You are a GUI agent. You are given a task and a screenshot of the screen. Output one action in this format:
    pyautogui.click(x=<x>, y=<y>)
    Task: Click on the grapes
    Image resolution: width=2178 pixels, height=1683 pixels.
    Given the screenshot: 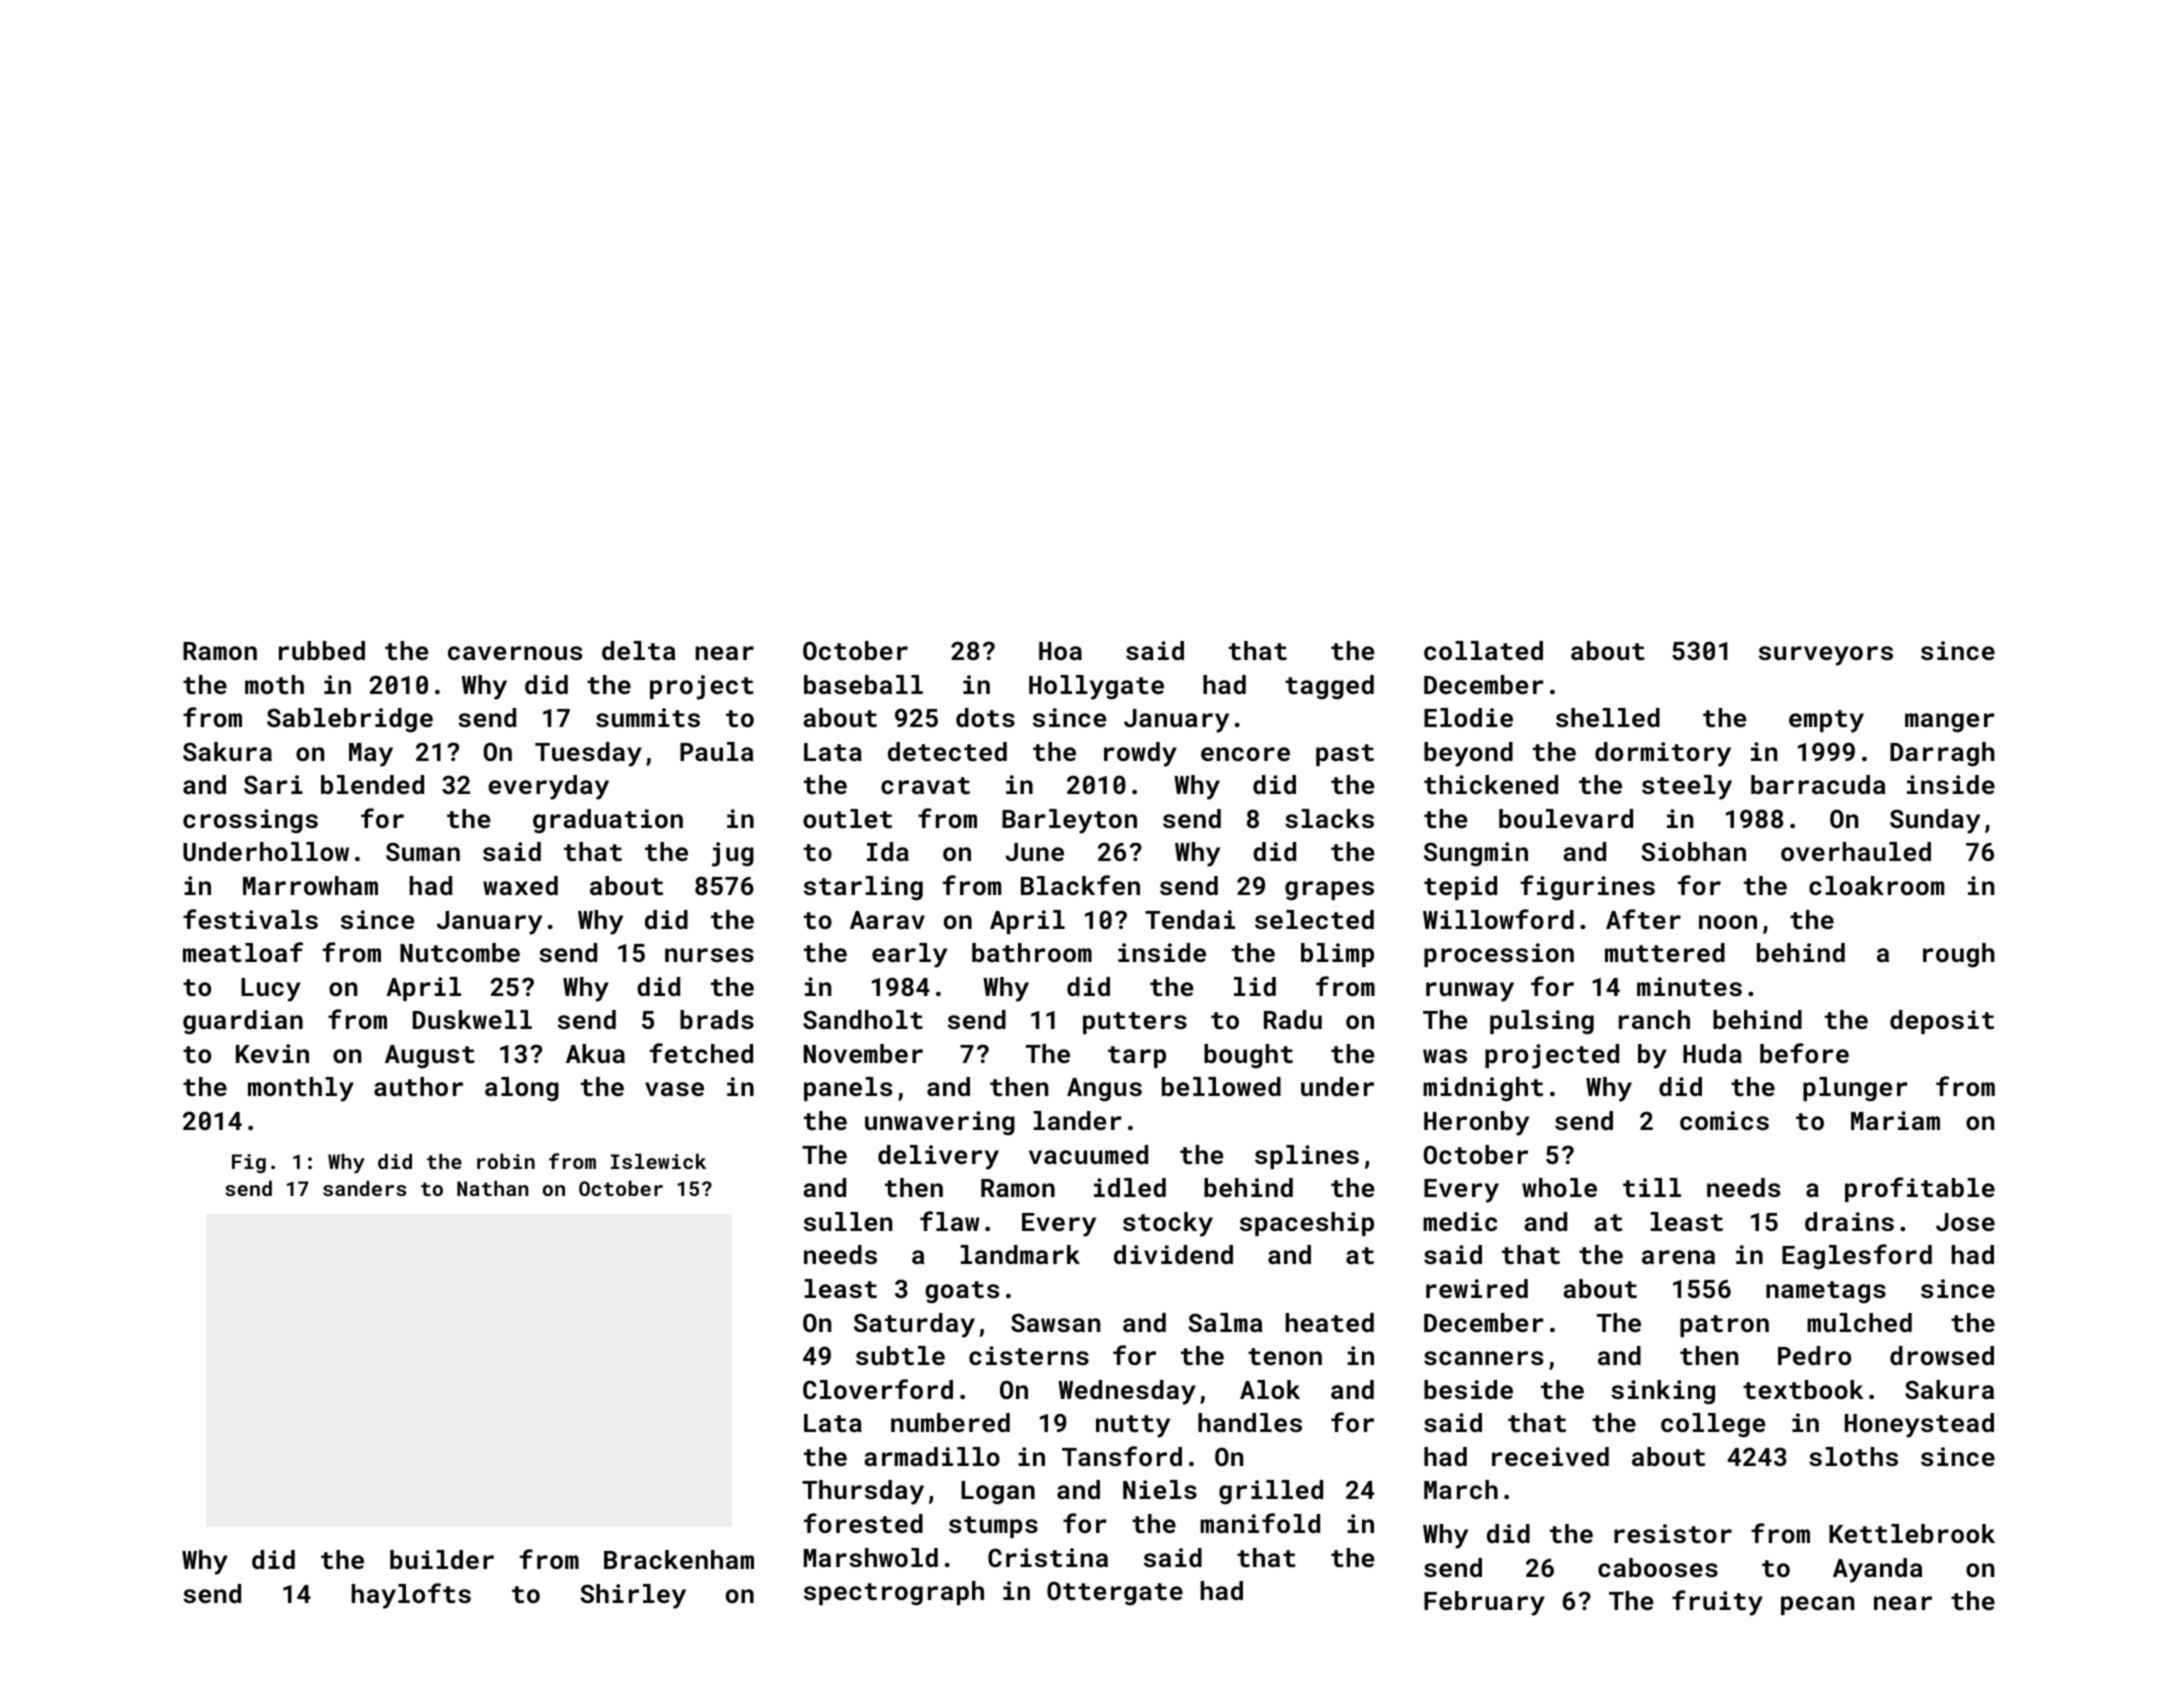 What is the action you would take?
    pyautogui.click(x=1329, y=891)
